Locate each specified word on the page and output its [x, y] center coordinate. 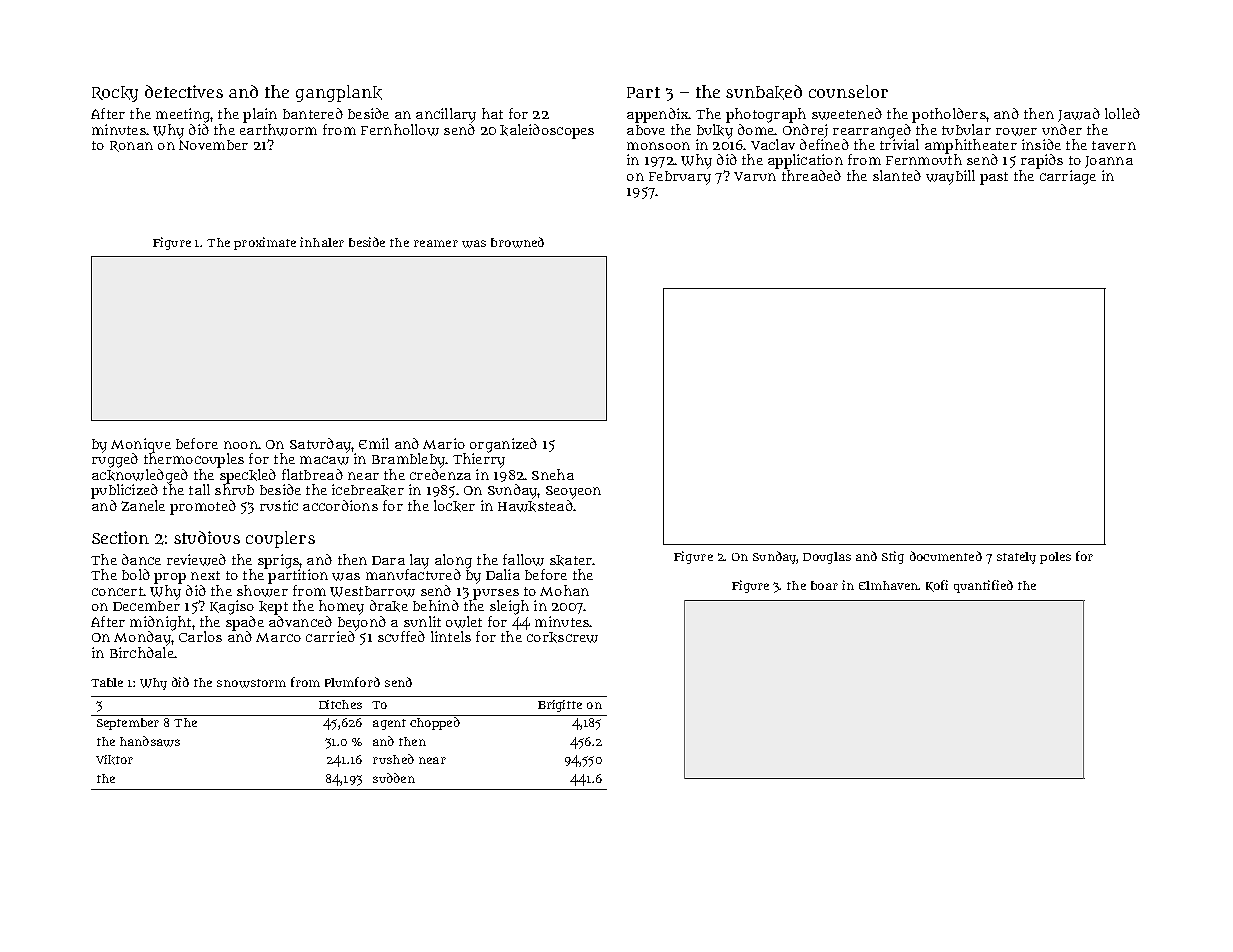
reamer [436, 243]
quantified [983, 586]
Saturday [320, 445]
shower [262, 591]
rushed [393, 759]
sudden [394, 778]
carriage [1068, 177]
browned [517, 242]
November [213, 145]
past [994, 178]
